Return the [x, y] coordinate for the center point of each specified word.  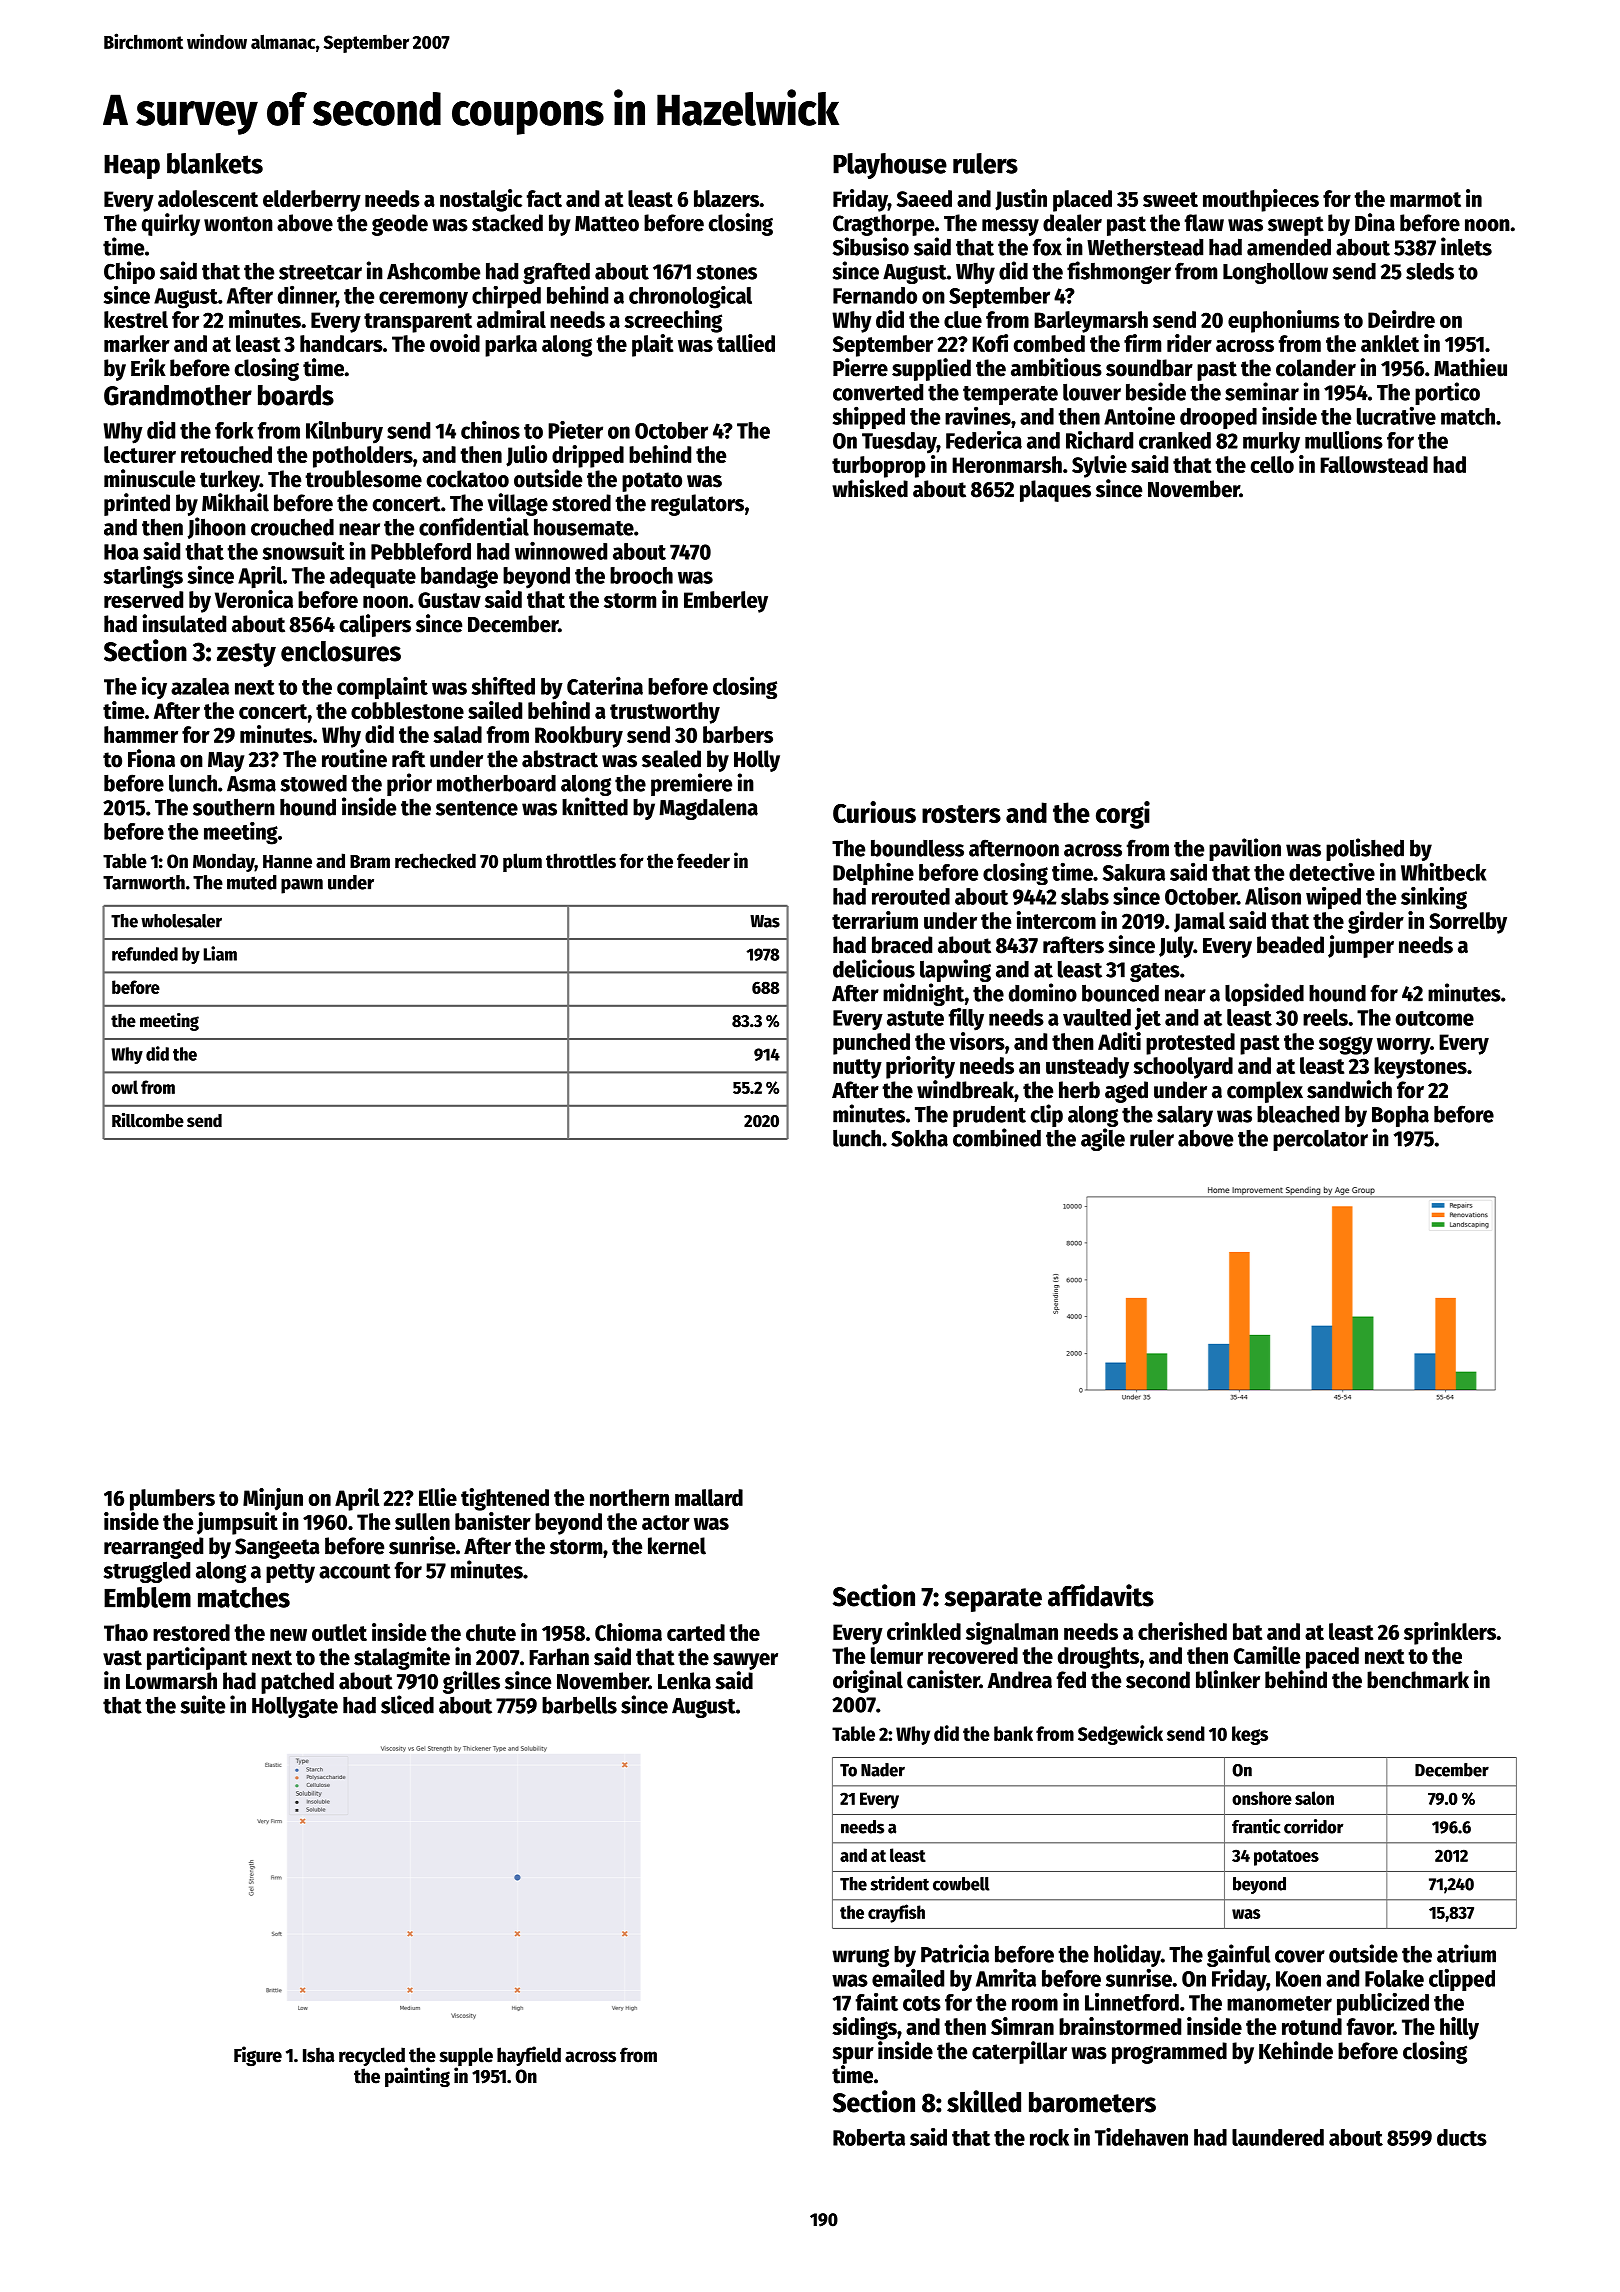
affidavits [1101, 1595]
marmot [1425, 199]
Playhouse [890, 166]
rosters [961, 814]
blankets [215, 163]
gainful [1238, 1955]
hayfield [529, 2056]
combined [997, 1137]
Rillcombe [148, 1120]
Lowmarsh [171, 1681]
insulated [184, 623]
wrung [860, 1958]
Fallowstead [1374, 464]
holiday [1127, 1955]
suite [202, 1704]
